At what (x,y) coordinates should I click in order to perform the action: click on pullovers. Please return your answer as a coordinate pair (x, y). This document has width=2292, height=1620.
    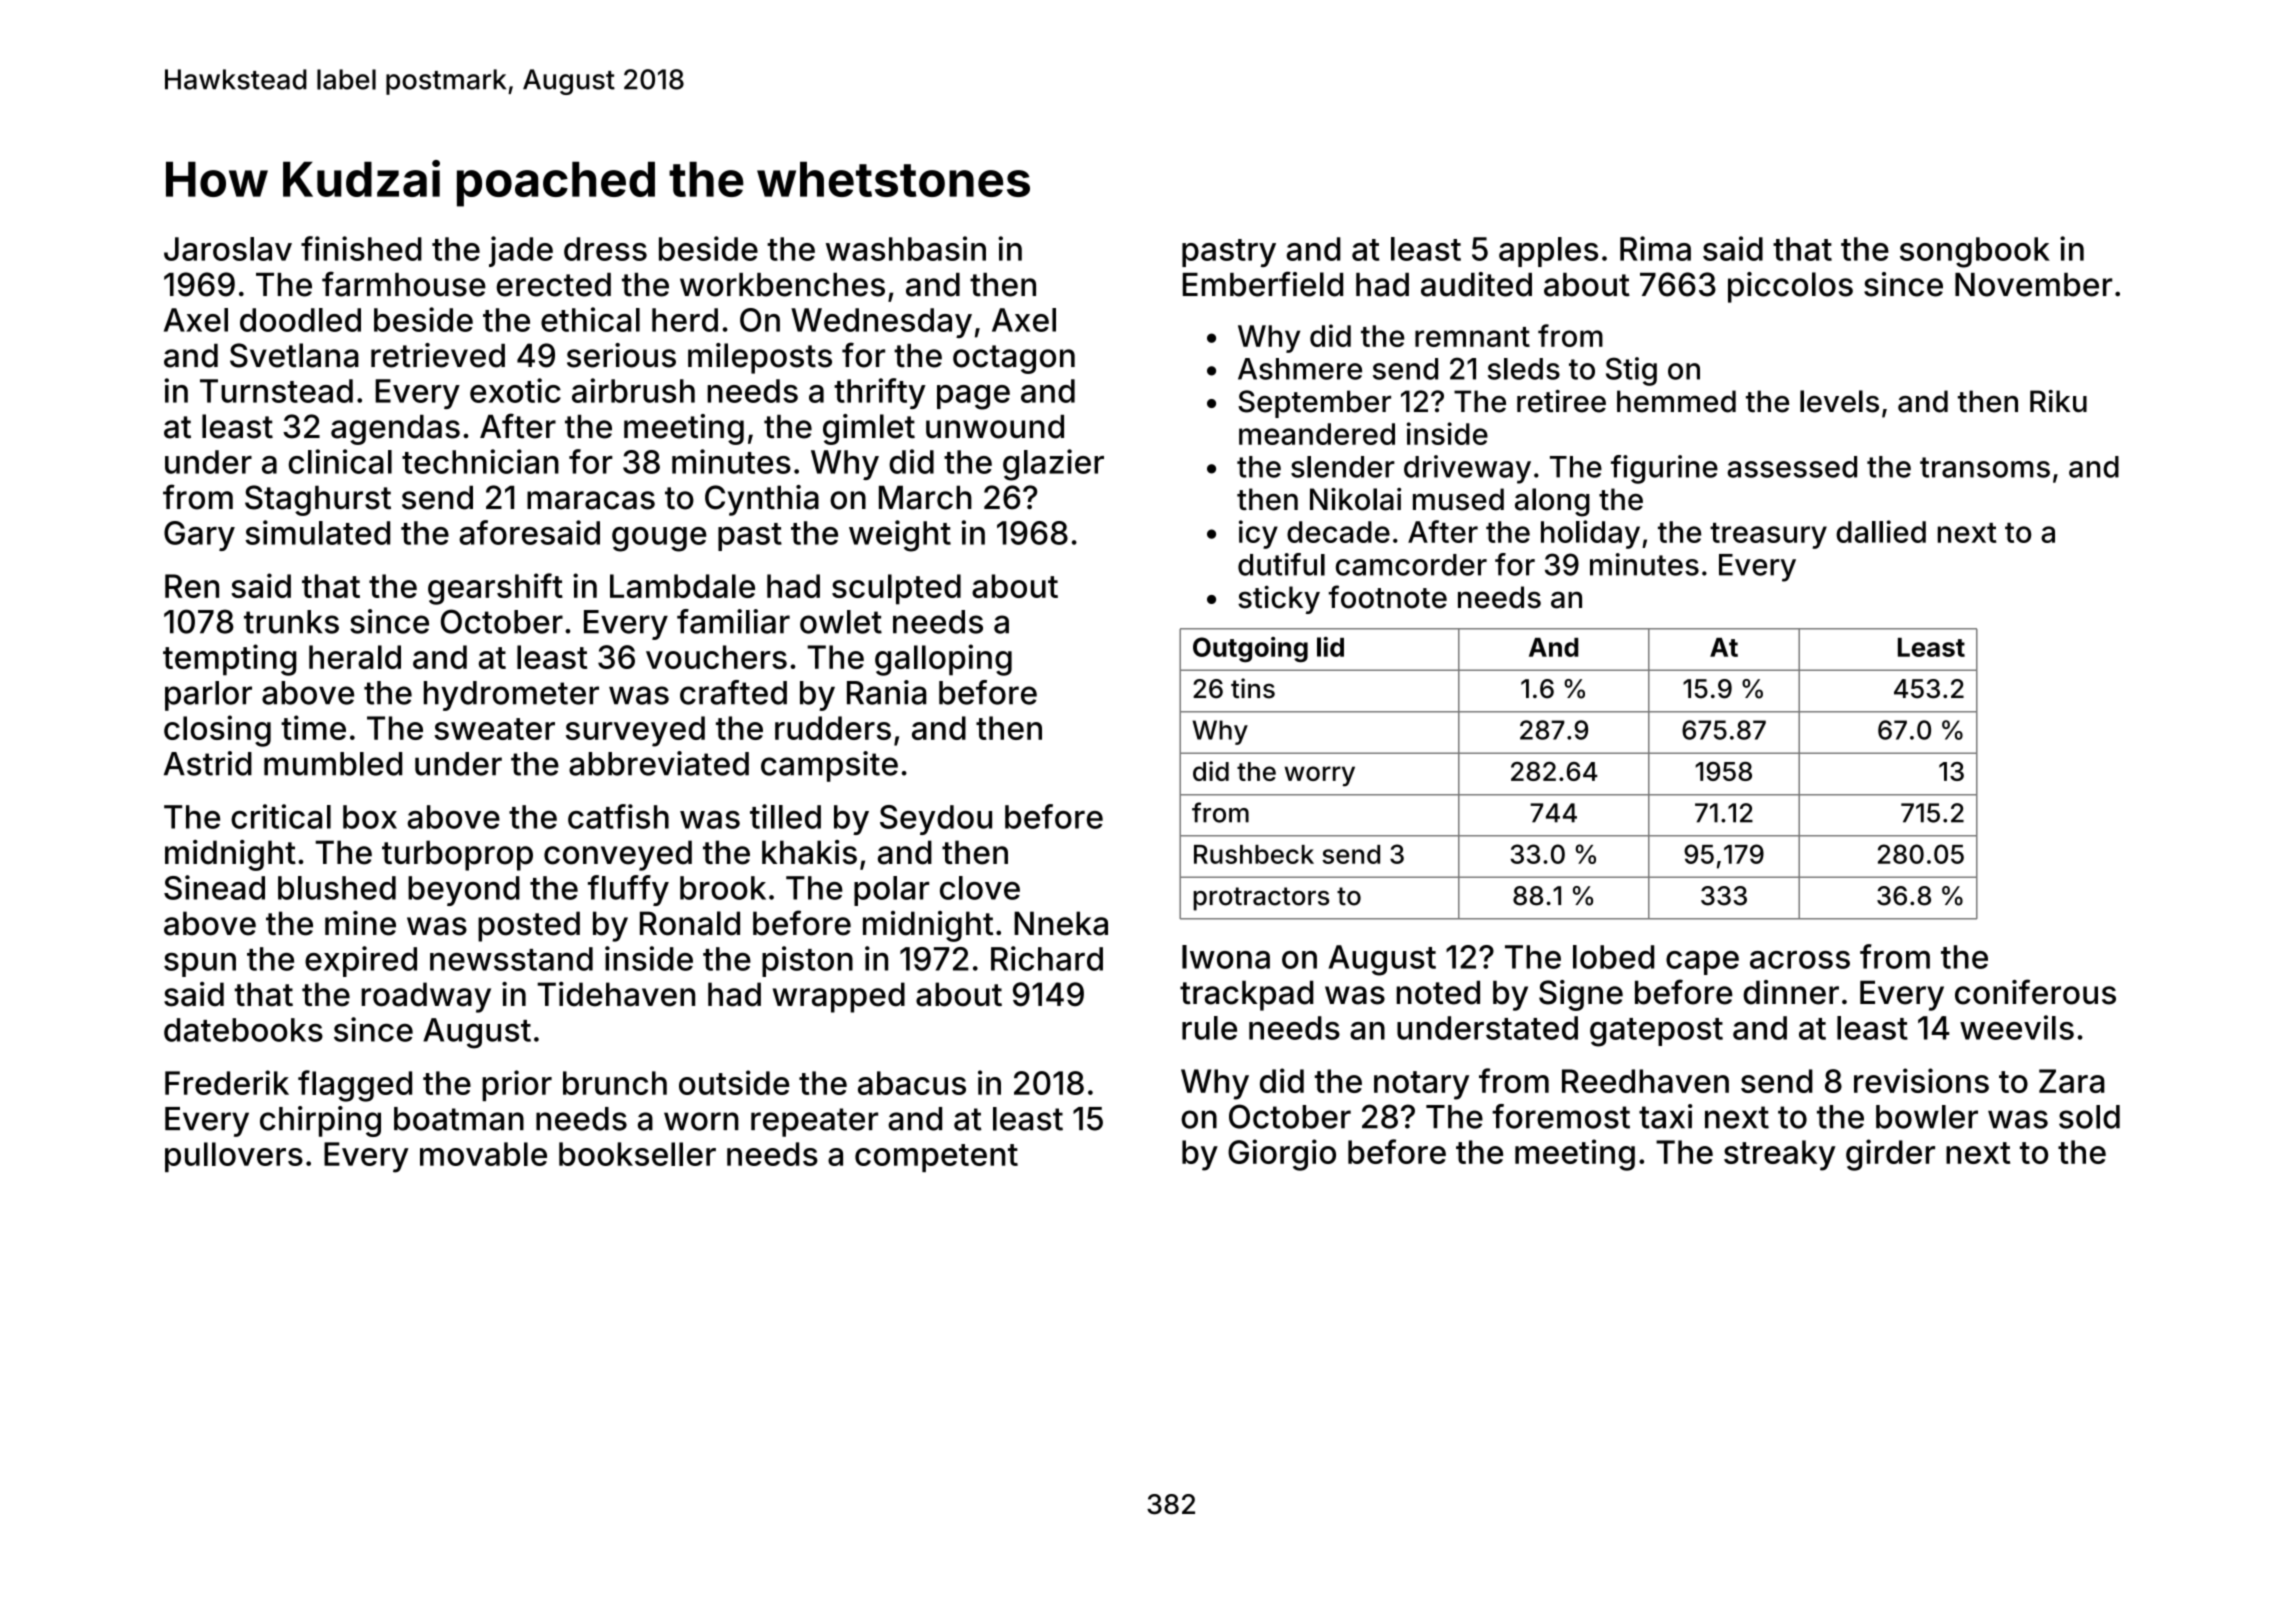
    Looking at the image, I should click on (234, 1157).
